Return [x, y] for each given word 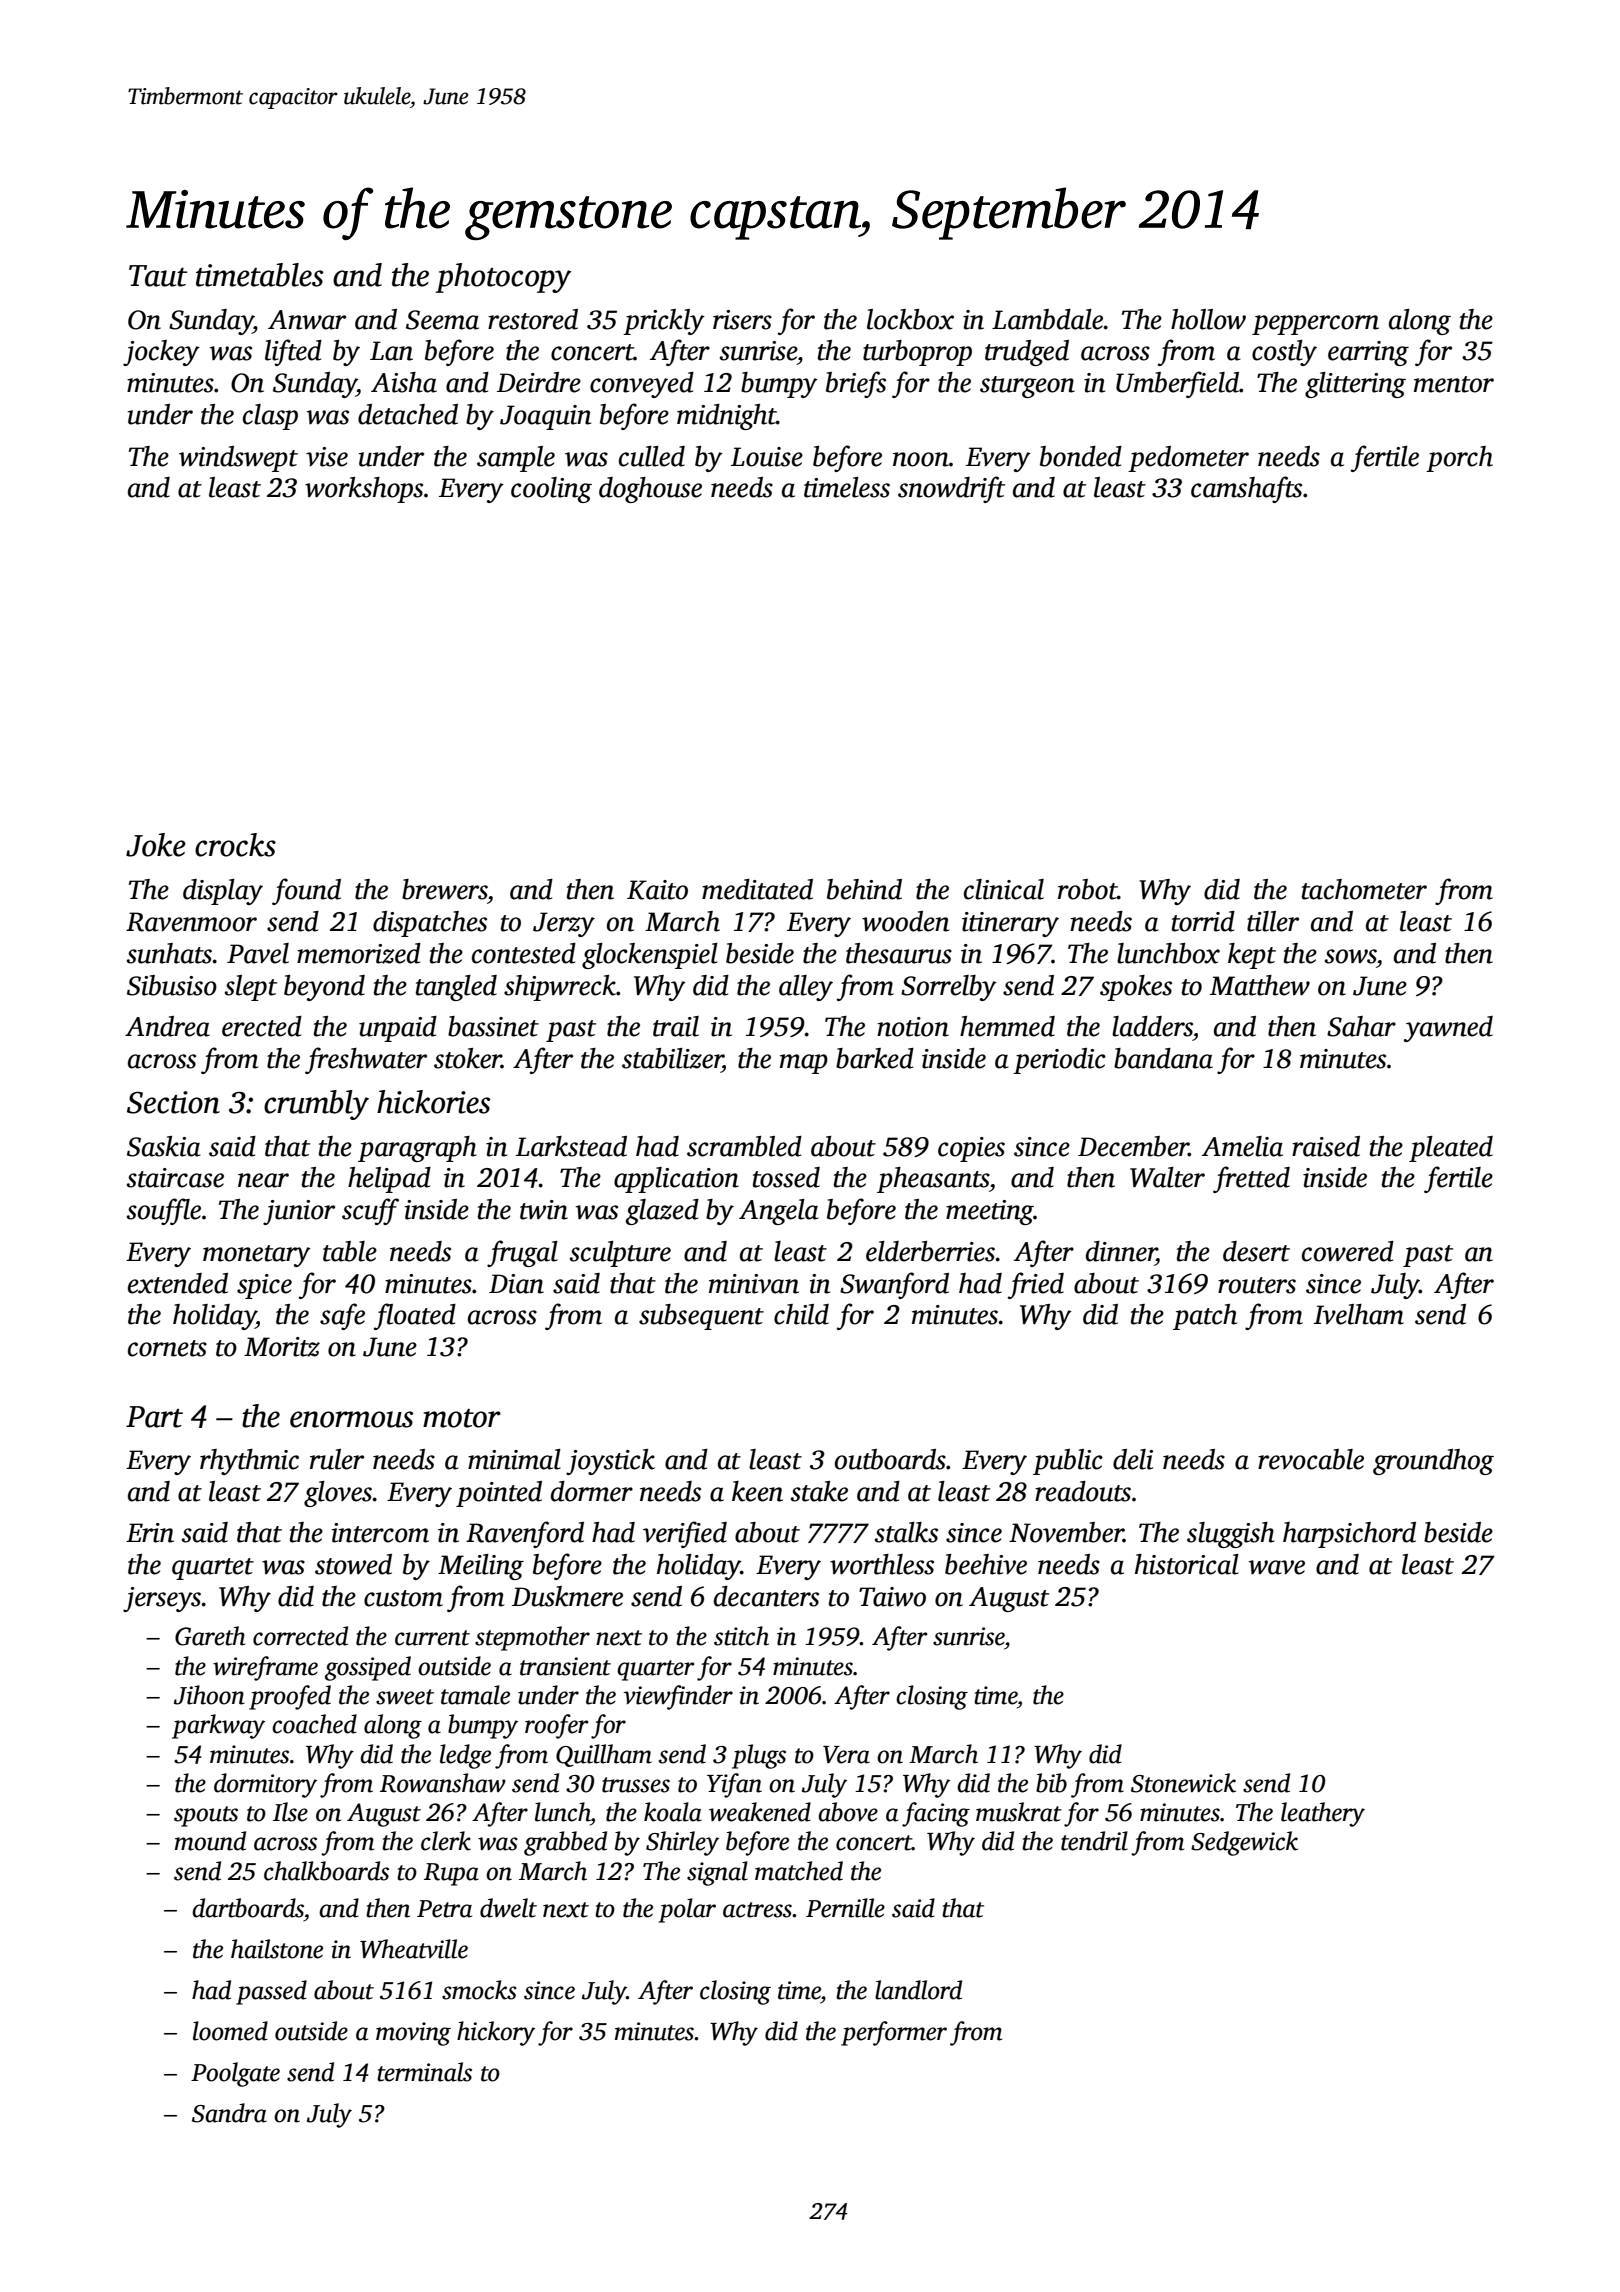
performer [894, 2033]
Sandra [229, 2113]
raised [1326, 1146]
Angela [779, 1212]
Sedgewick [1244, 1843]
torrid [1203, 921]
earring [1368, 353]
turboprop [917, 353]
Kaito [657, 890]
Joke [156, 845]
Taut [158, 276]
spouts [206, 1816]
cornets [167, 1348]
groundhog [1433, 1462]
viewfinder [678, 1697]
